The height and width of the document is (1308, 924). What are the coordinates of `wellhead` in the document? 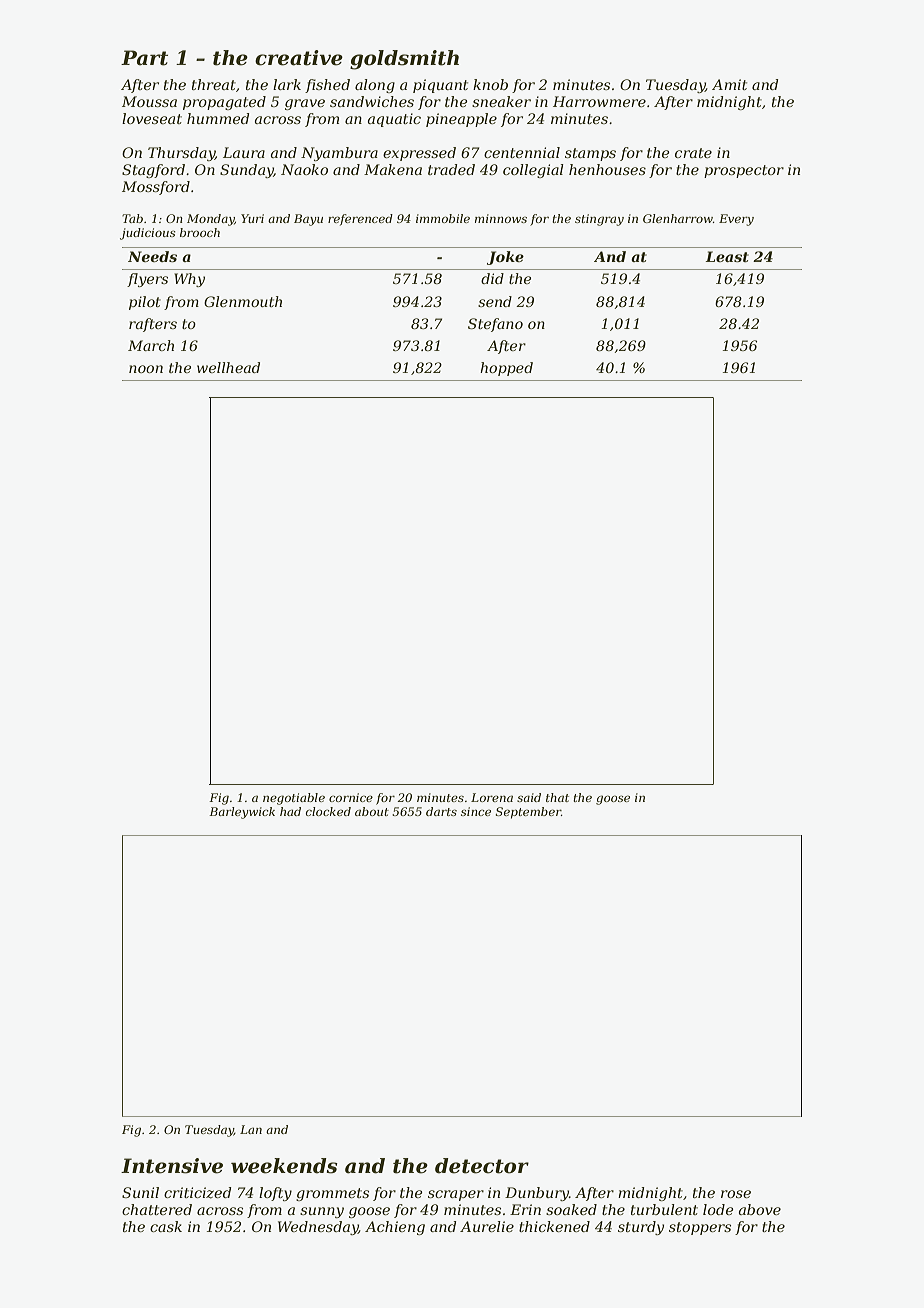 It's located at (228, 367).
